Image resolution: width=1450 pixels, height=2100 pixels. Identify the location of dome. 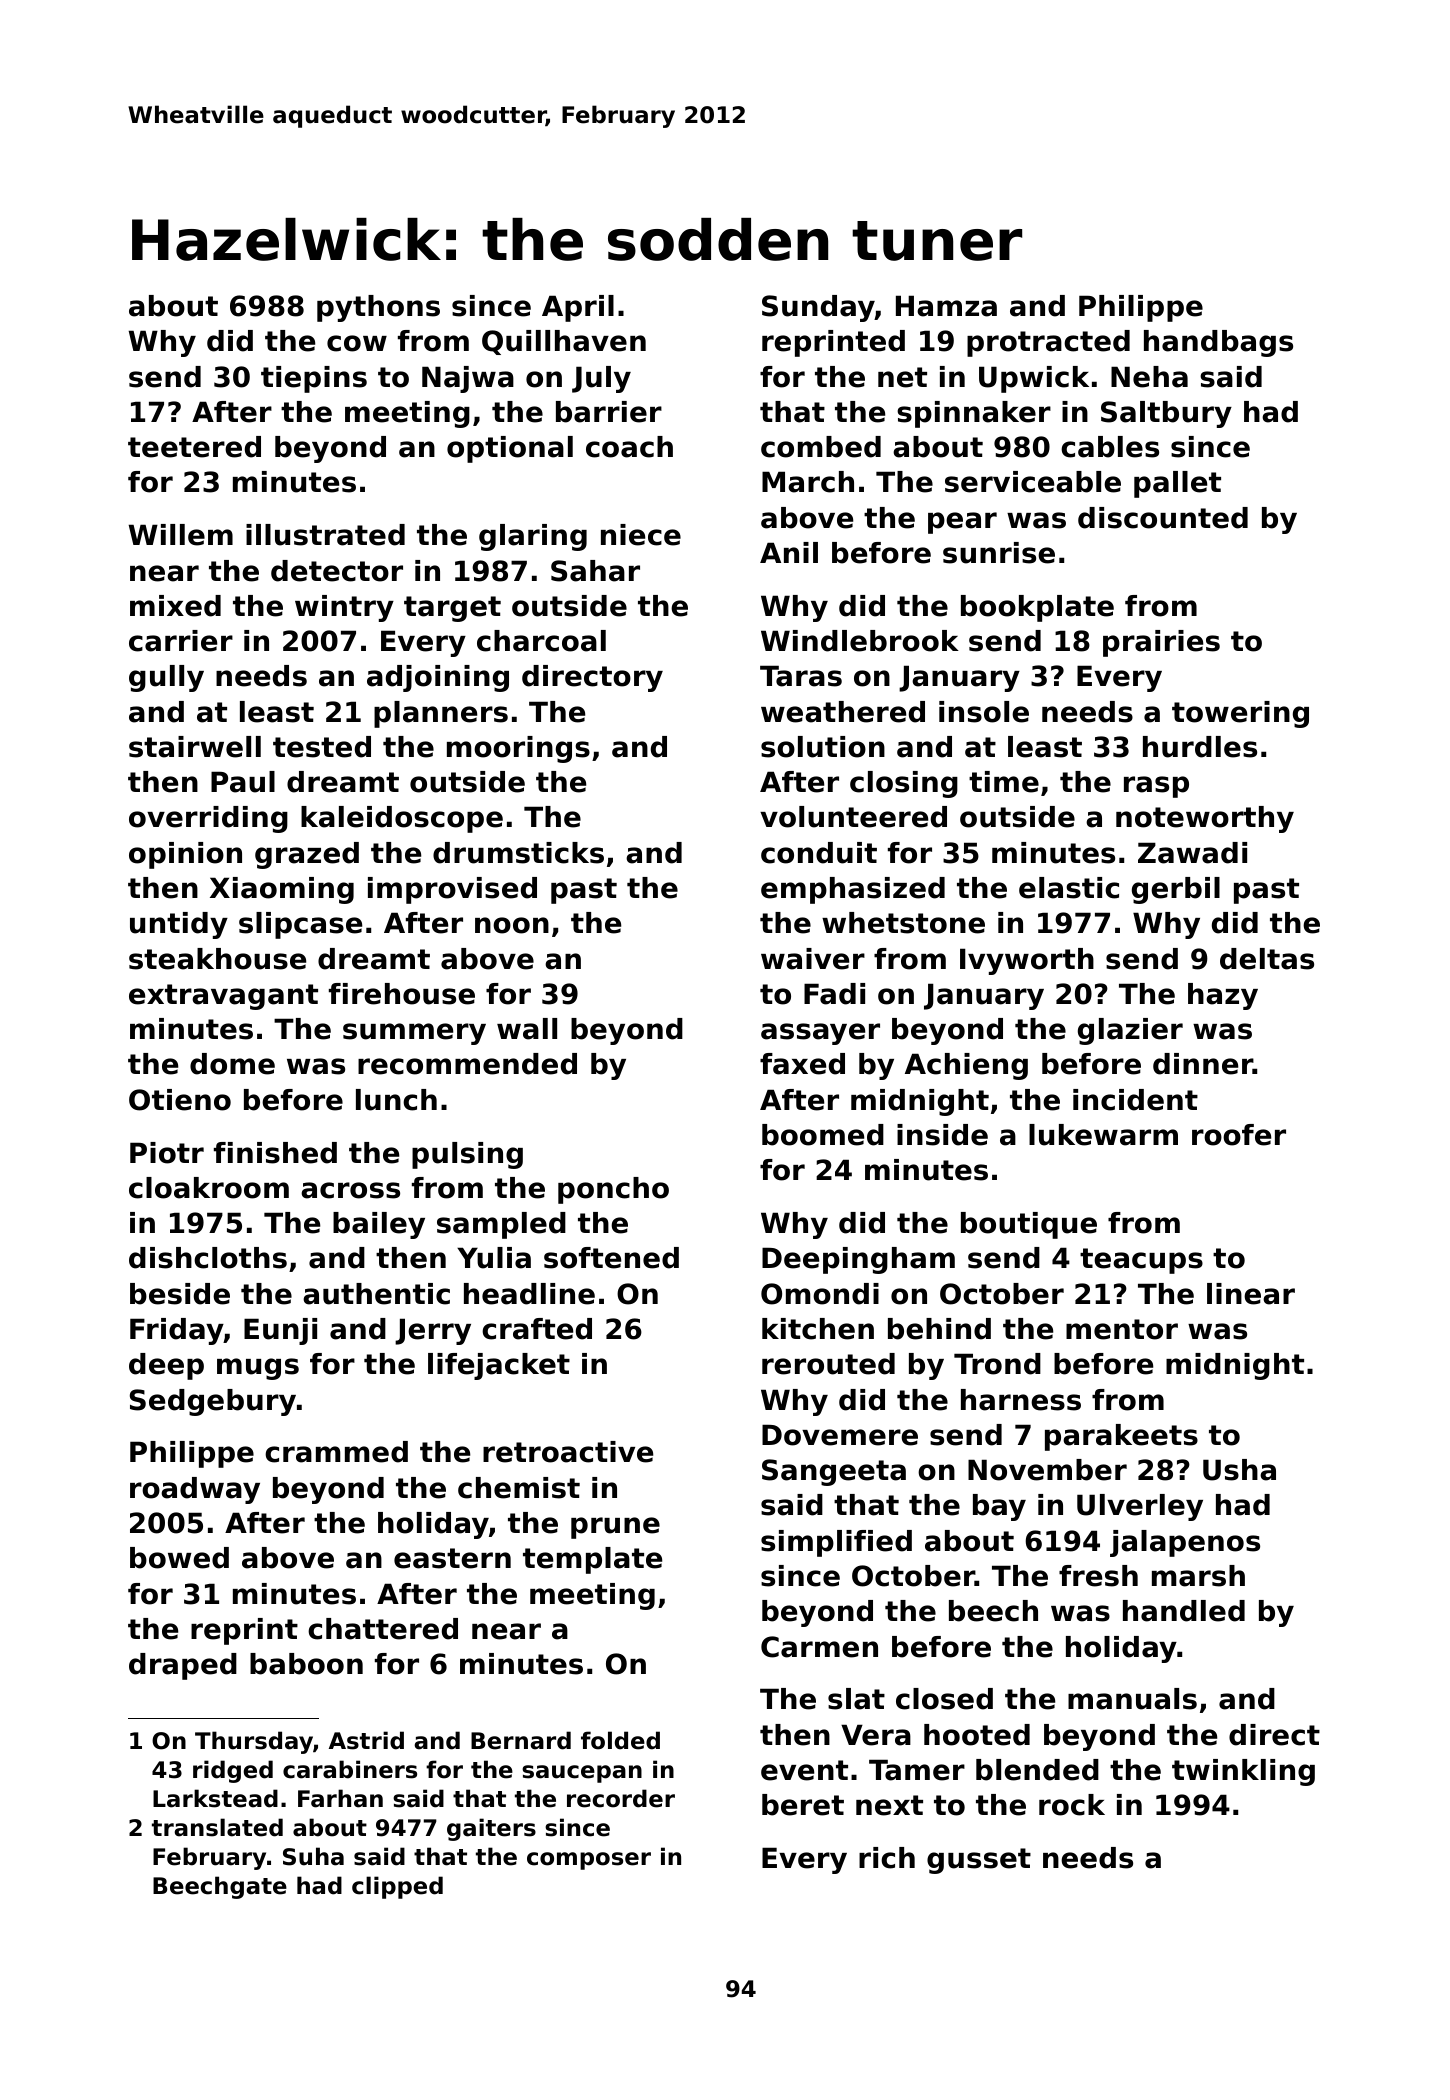
(232, 1064).
